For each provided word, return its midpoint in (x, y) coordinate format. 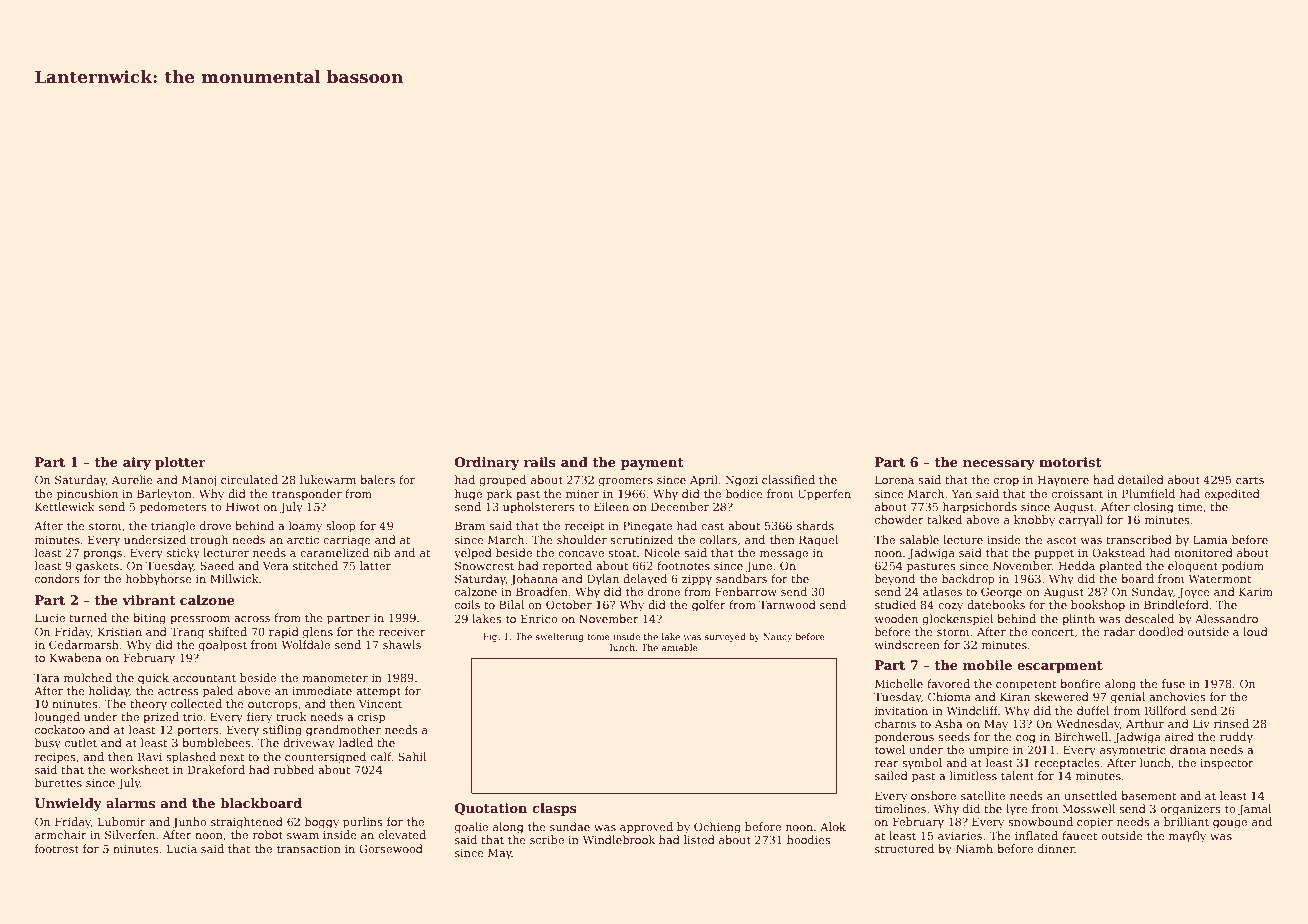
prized (161, 718)
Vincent (380, 703)
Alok (833, 826)
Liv (1201, 723)
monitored (1203, 552)
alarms (130, 803)
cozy (950, 607)
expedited (1232, 495)
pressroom (200, 620)
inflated (1036, 835)
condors (57, 578)
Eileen (611, 506)
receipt (585, 527)
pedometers (173, 508)
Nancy (778, 637)
